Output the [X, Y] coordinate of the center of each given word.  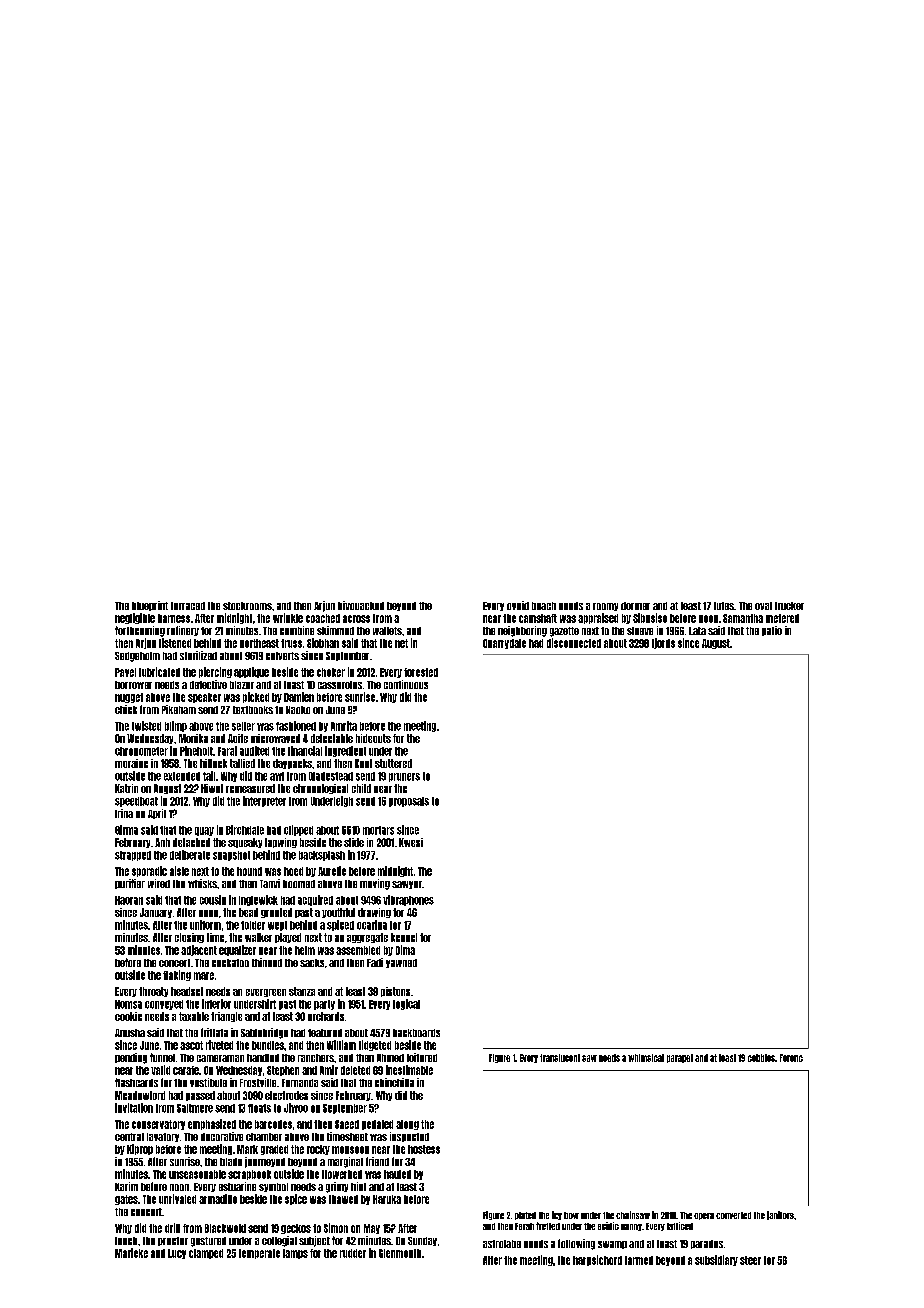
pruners [404, 777]
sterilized [198, 655]
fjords [663, 643]
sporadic [149, 871]
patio [772, 631]
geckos [296, 1229]
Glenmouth [400, 1253]
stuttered [393, 763]
